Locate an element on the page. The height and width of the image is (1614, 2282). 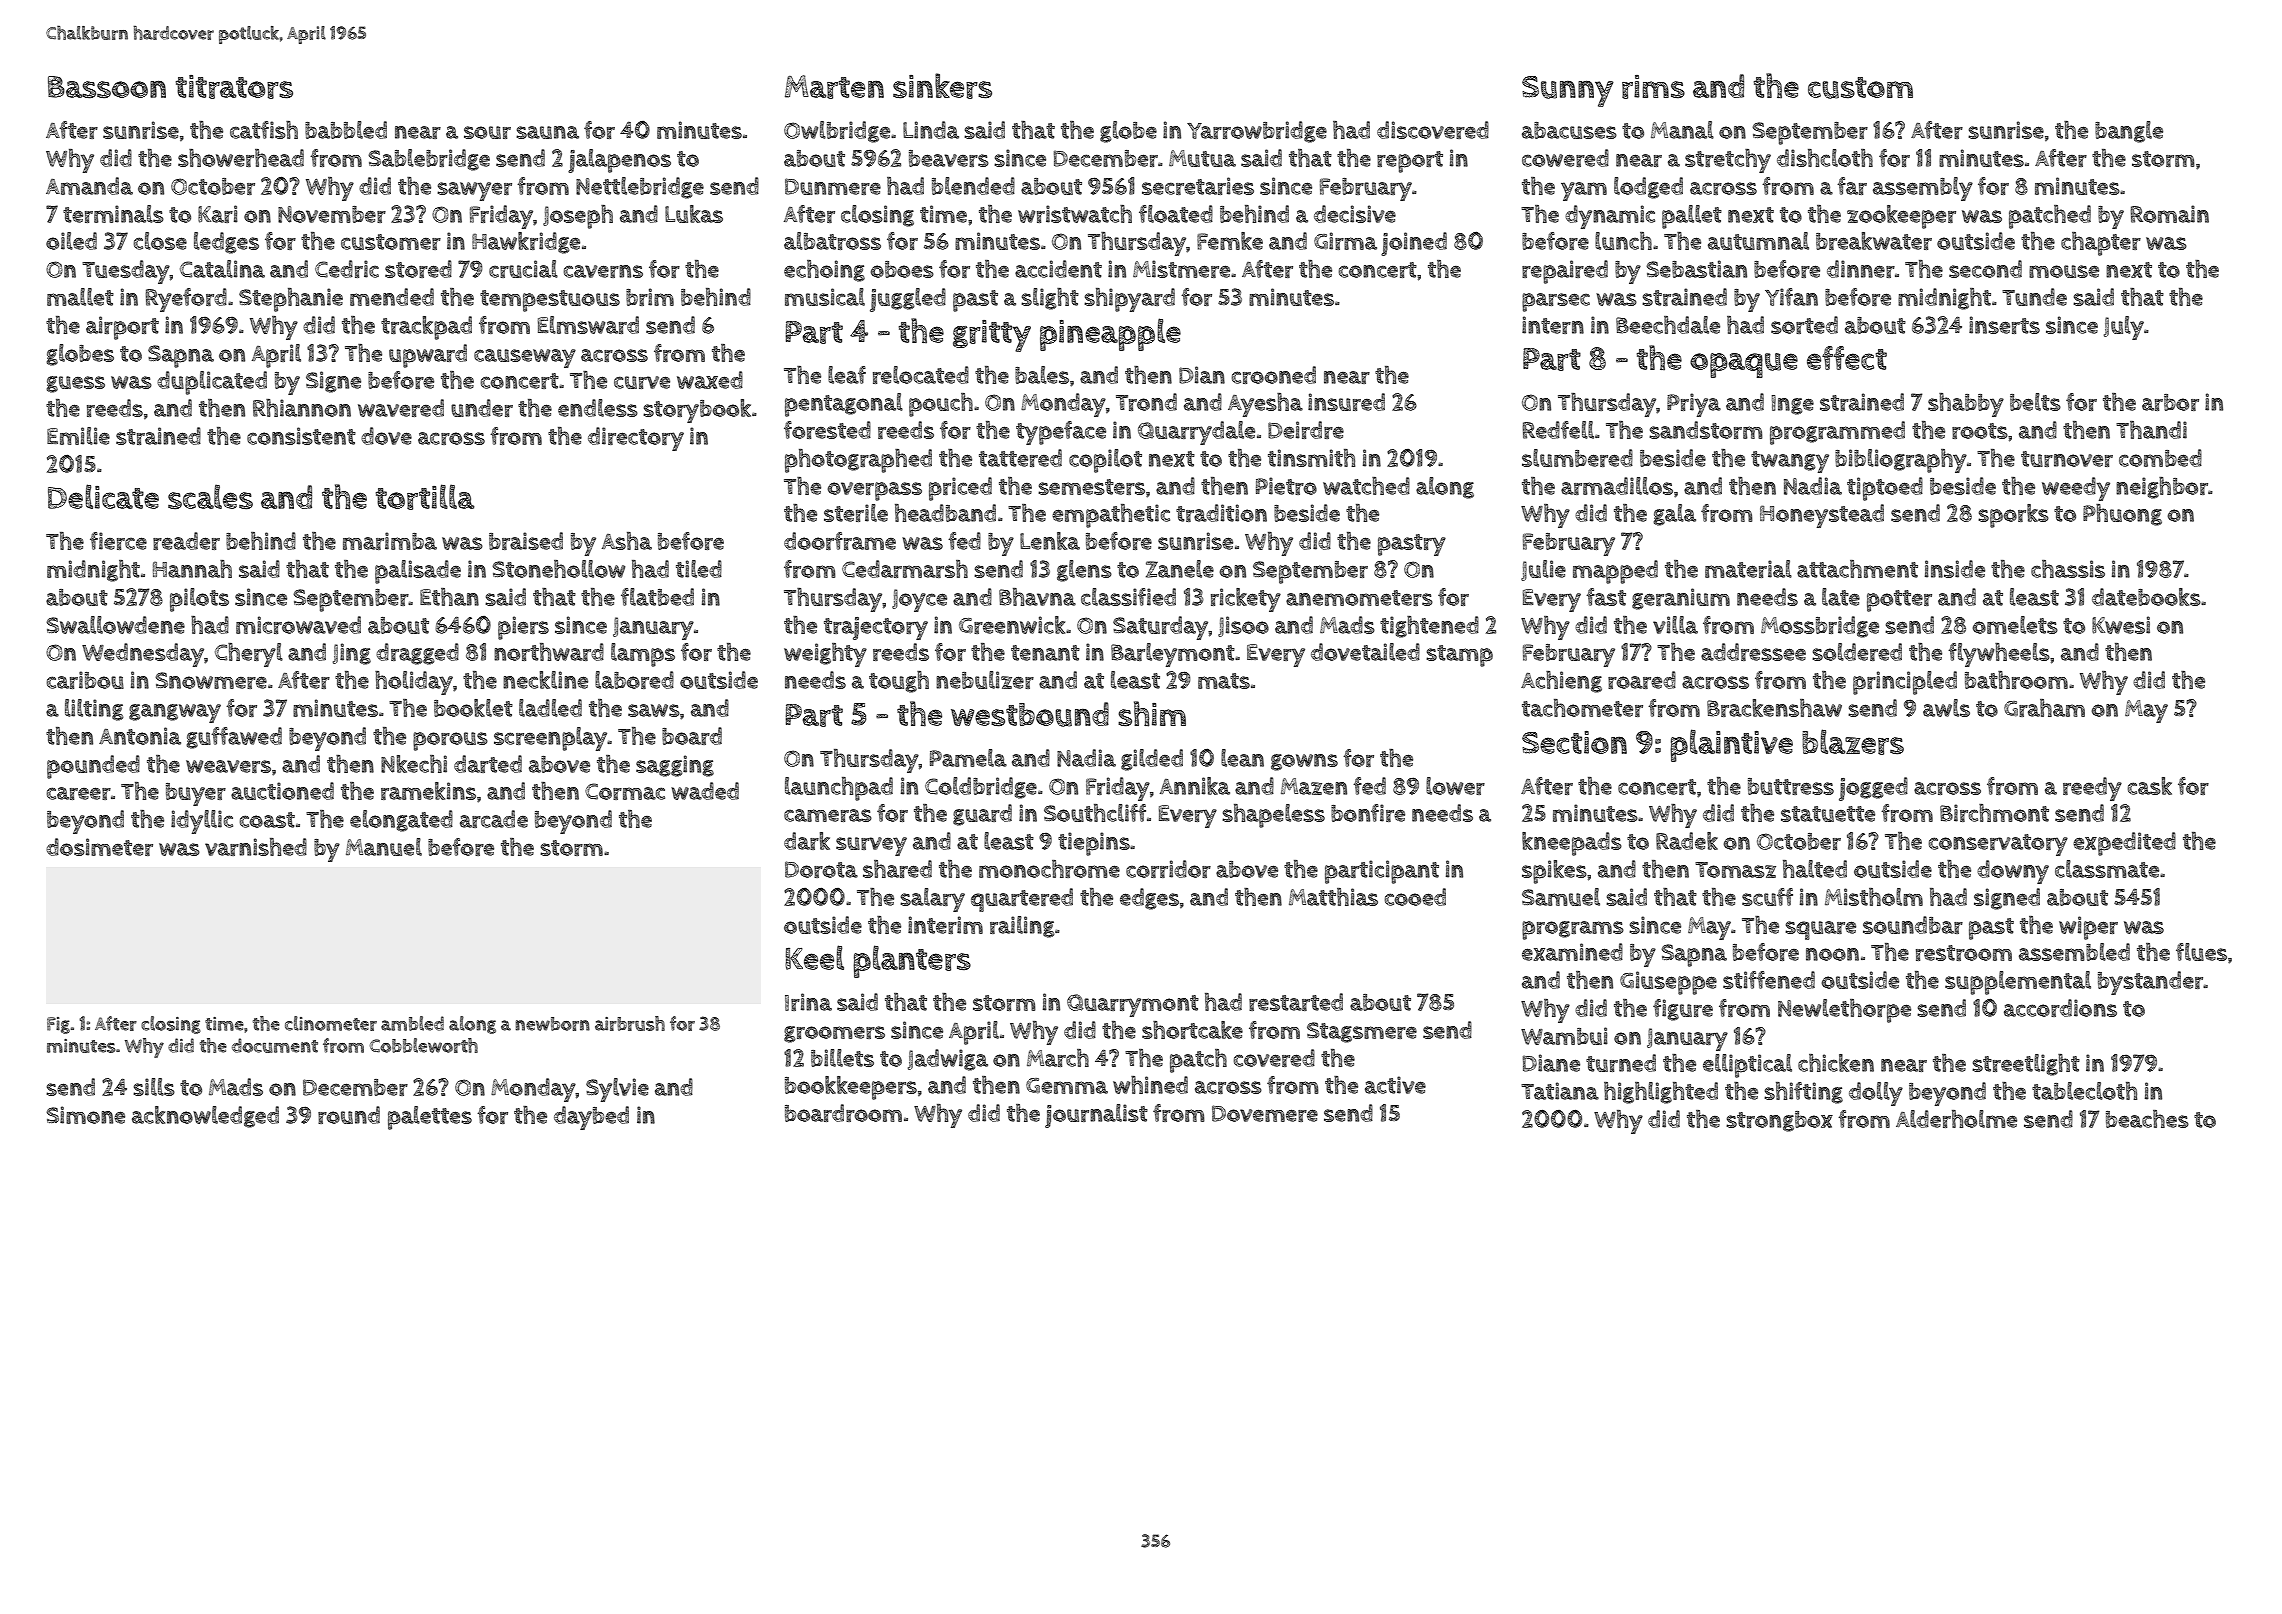
guess is located at coordinates (76, 384).
